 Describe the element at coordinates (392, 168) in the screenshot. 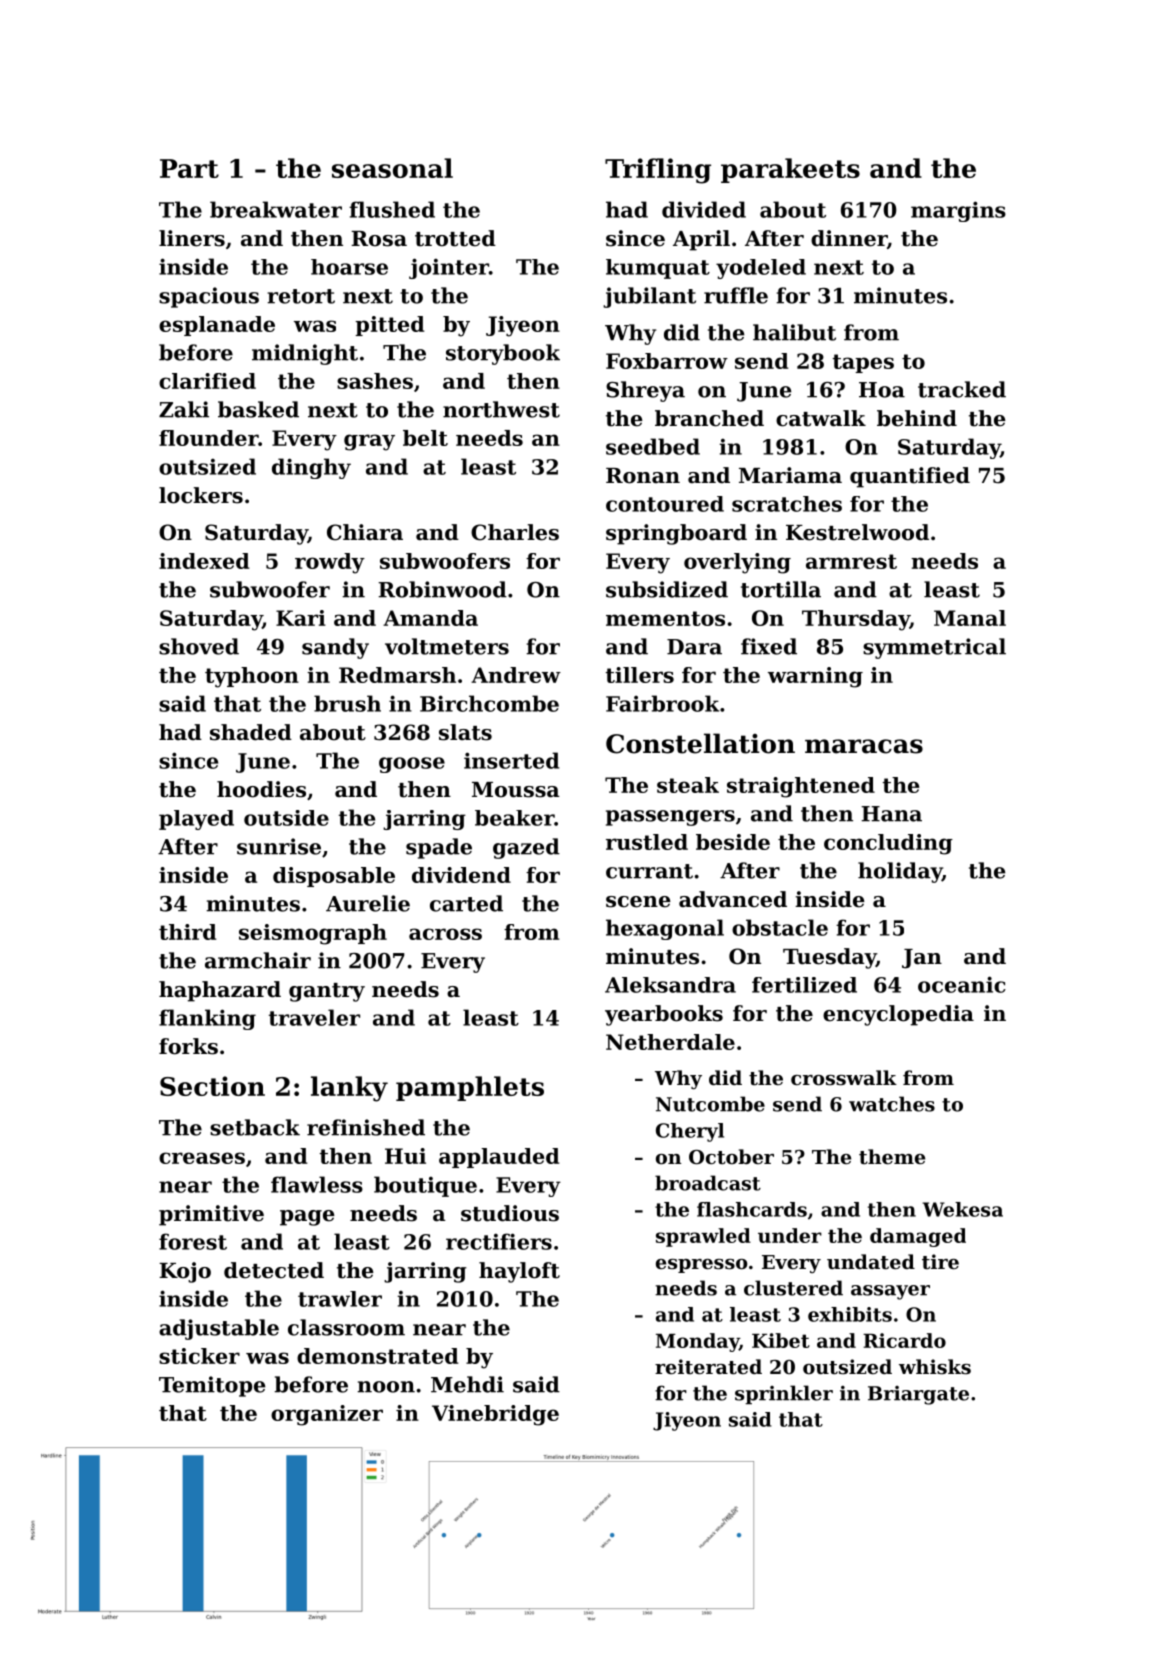

I see `seasonal` at that location.
